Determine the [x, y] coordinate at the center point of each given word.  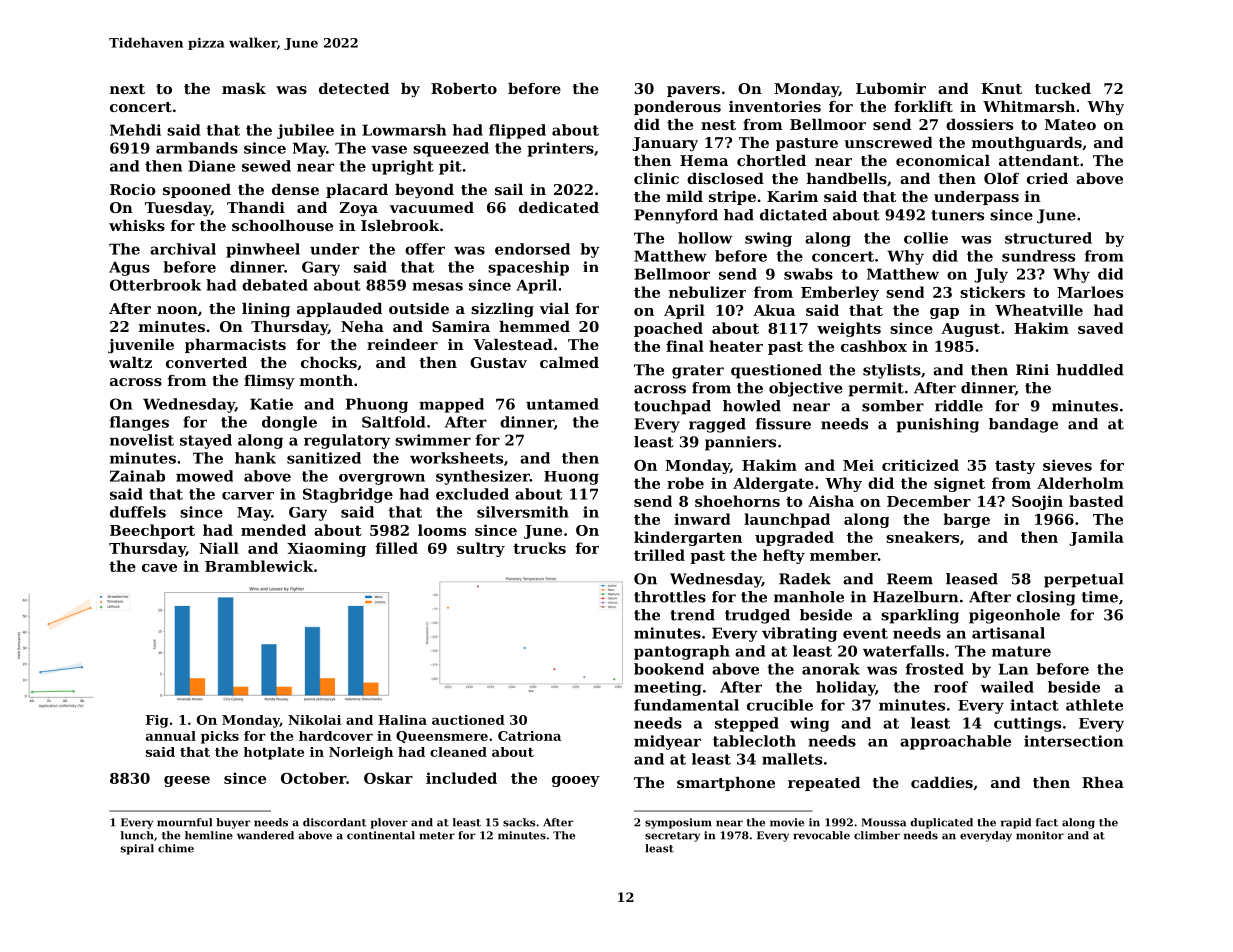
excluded [472, 494]
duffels [138, 512]
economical [943, 160]
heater [736, 346]
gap [944, 313]
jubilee [305, 131]
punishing [938, 425]
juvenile [141, 346]
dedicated [559, 207]
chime [176, 848]
